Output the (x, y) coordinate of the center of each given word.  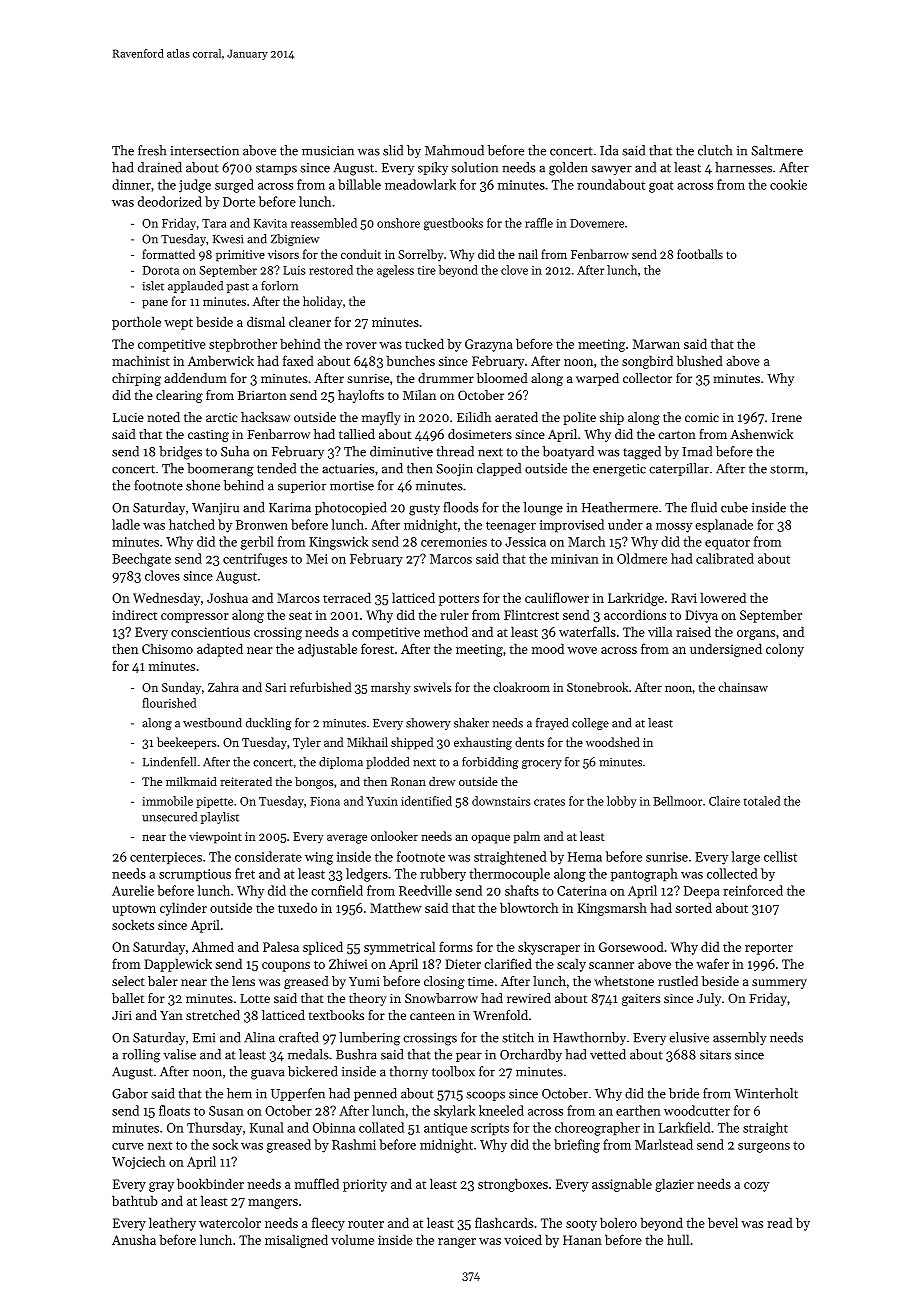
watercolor (230, 1222)
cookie (788, 184)
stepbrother (243, 345)
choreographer (597, 1129)
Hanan (582, 1240)
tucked (424, 343)
